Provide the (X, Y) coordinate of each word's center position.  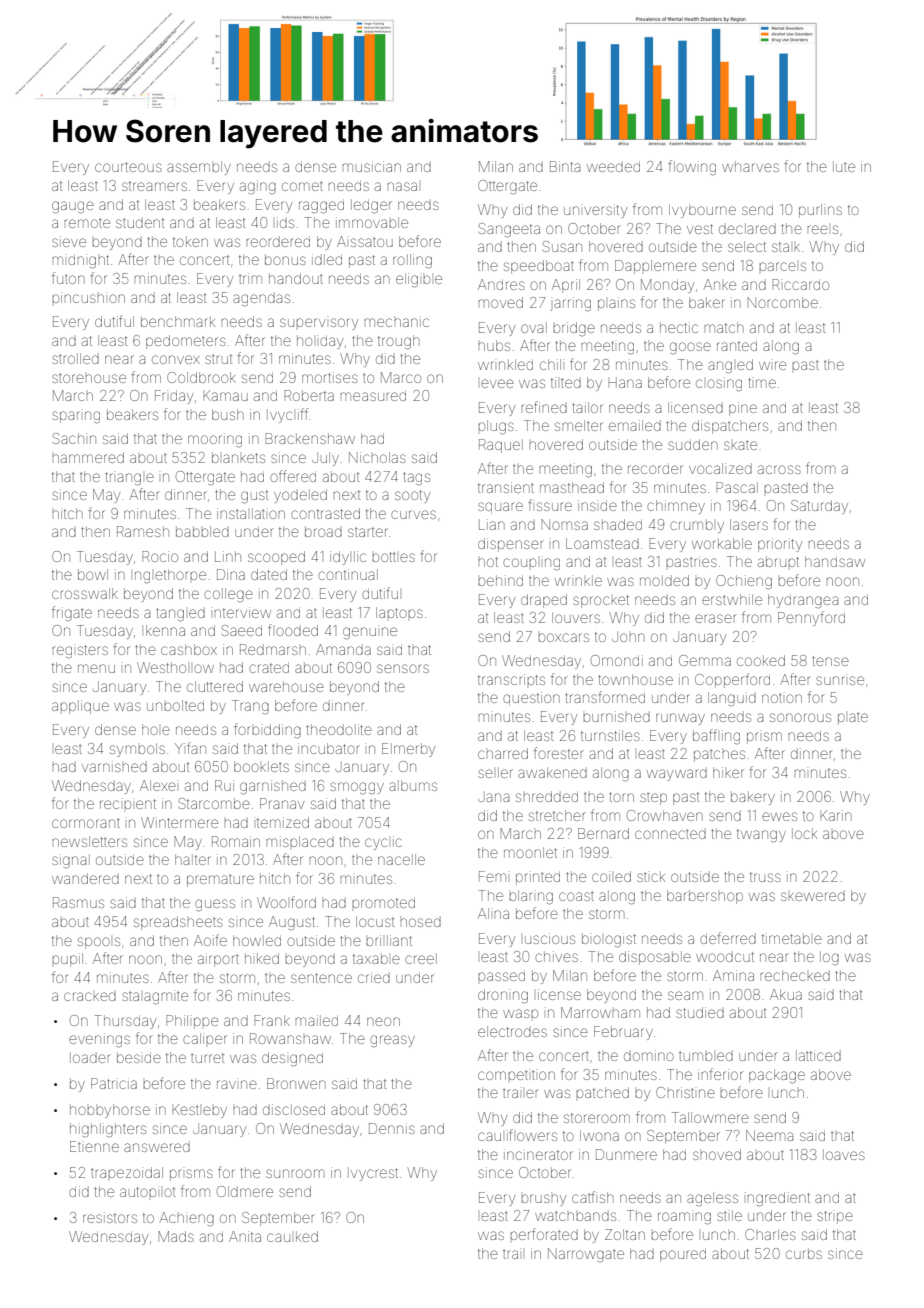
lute (844, 166)
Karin (836, 815)
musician (371, 166)
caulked (292, 1236)
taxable (376, 958)
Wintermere (179, 822)
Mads (176, 1236)
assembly (199, 168)
